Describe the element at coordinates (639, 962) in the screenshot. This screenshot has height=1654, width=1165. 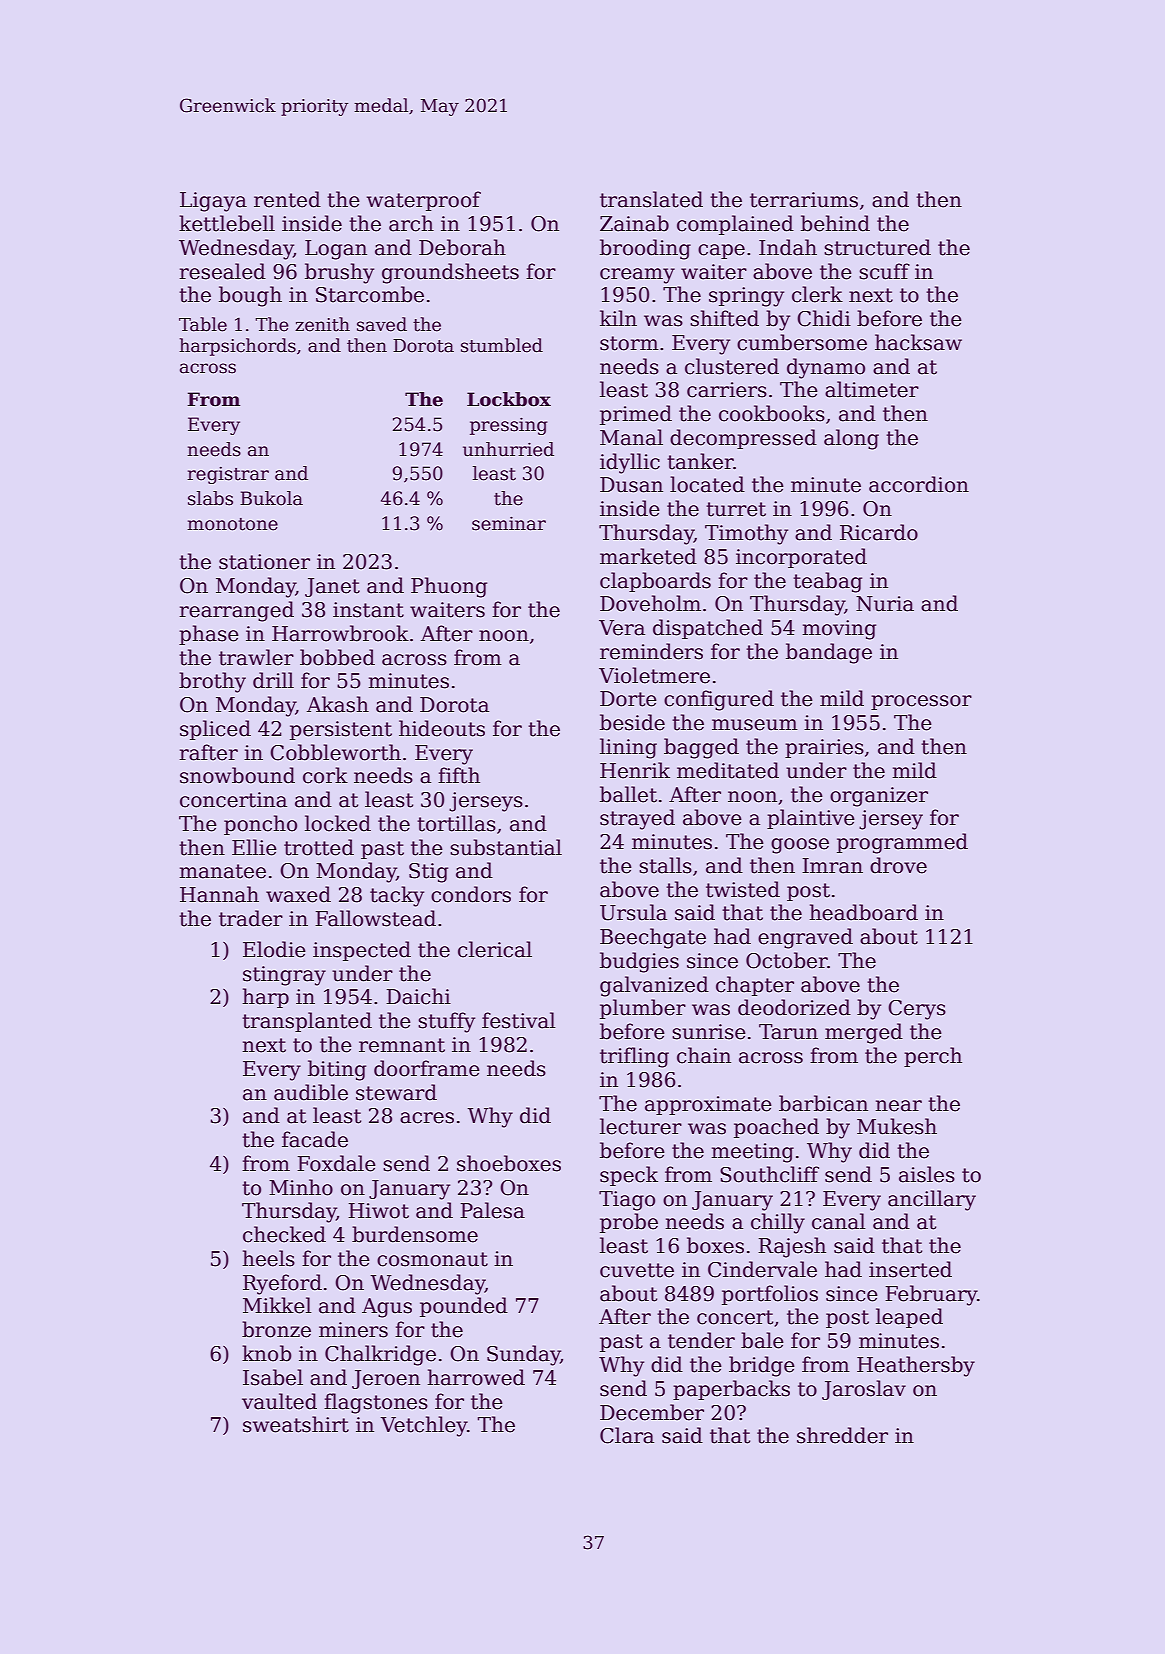
I see `budgies` at that location.
